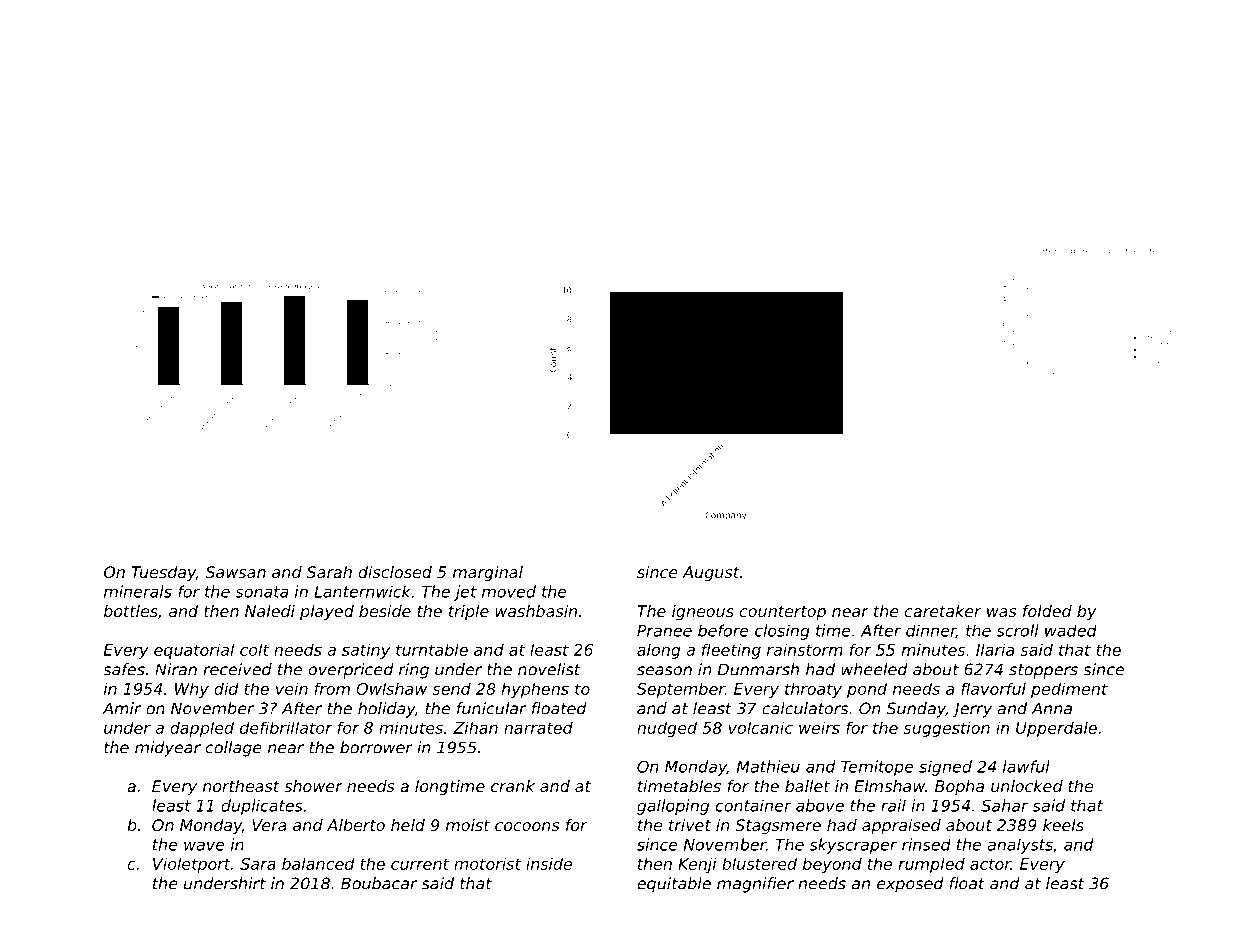 The width and height of the page is (1233, 952). I want to click on caretaker, so click(943, 611).
